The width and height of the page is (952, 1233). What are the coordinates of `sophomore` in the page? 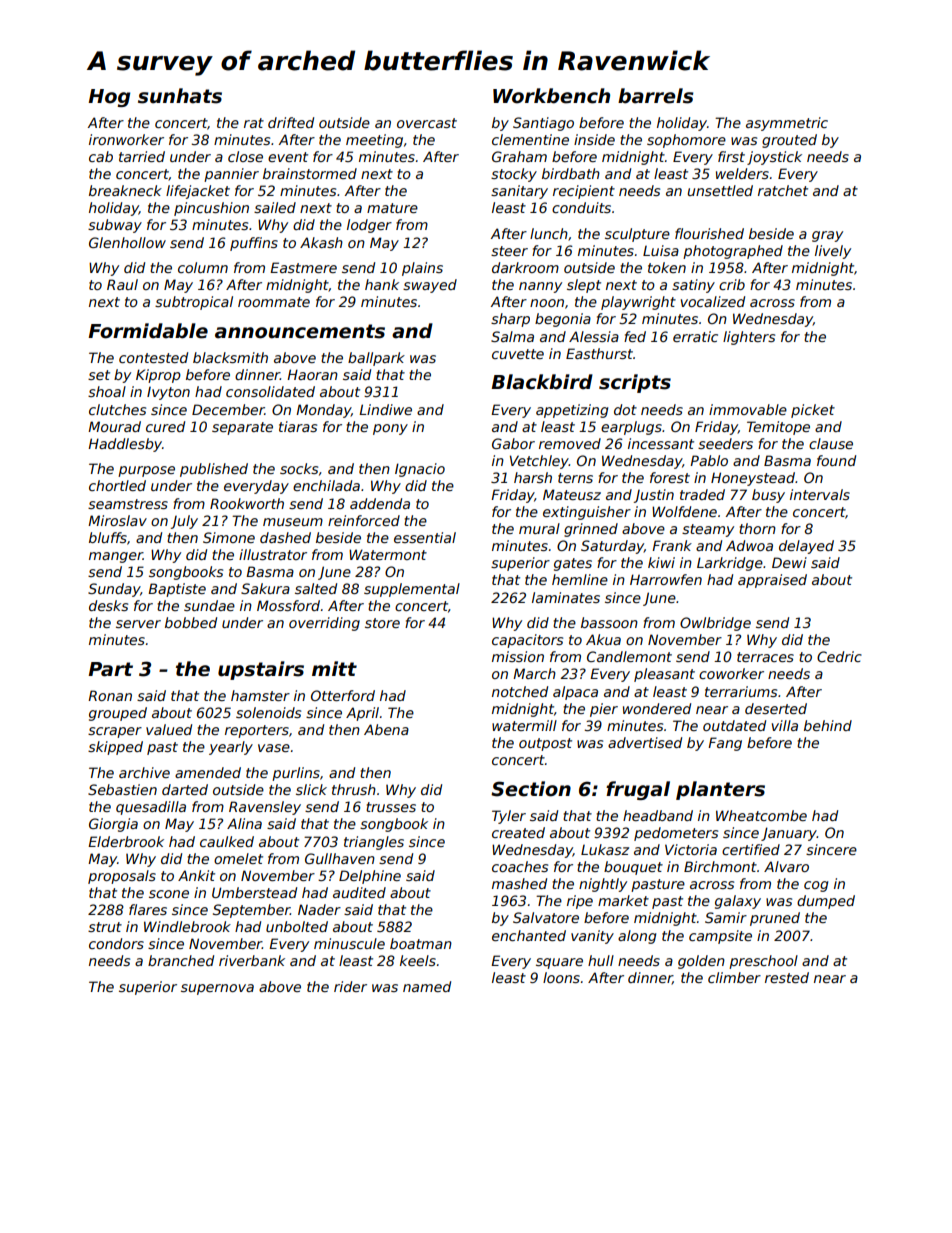 It's located at (686, 141).
